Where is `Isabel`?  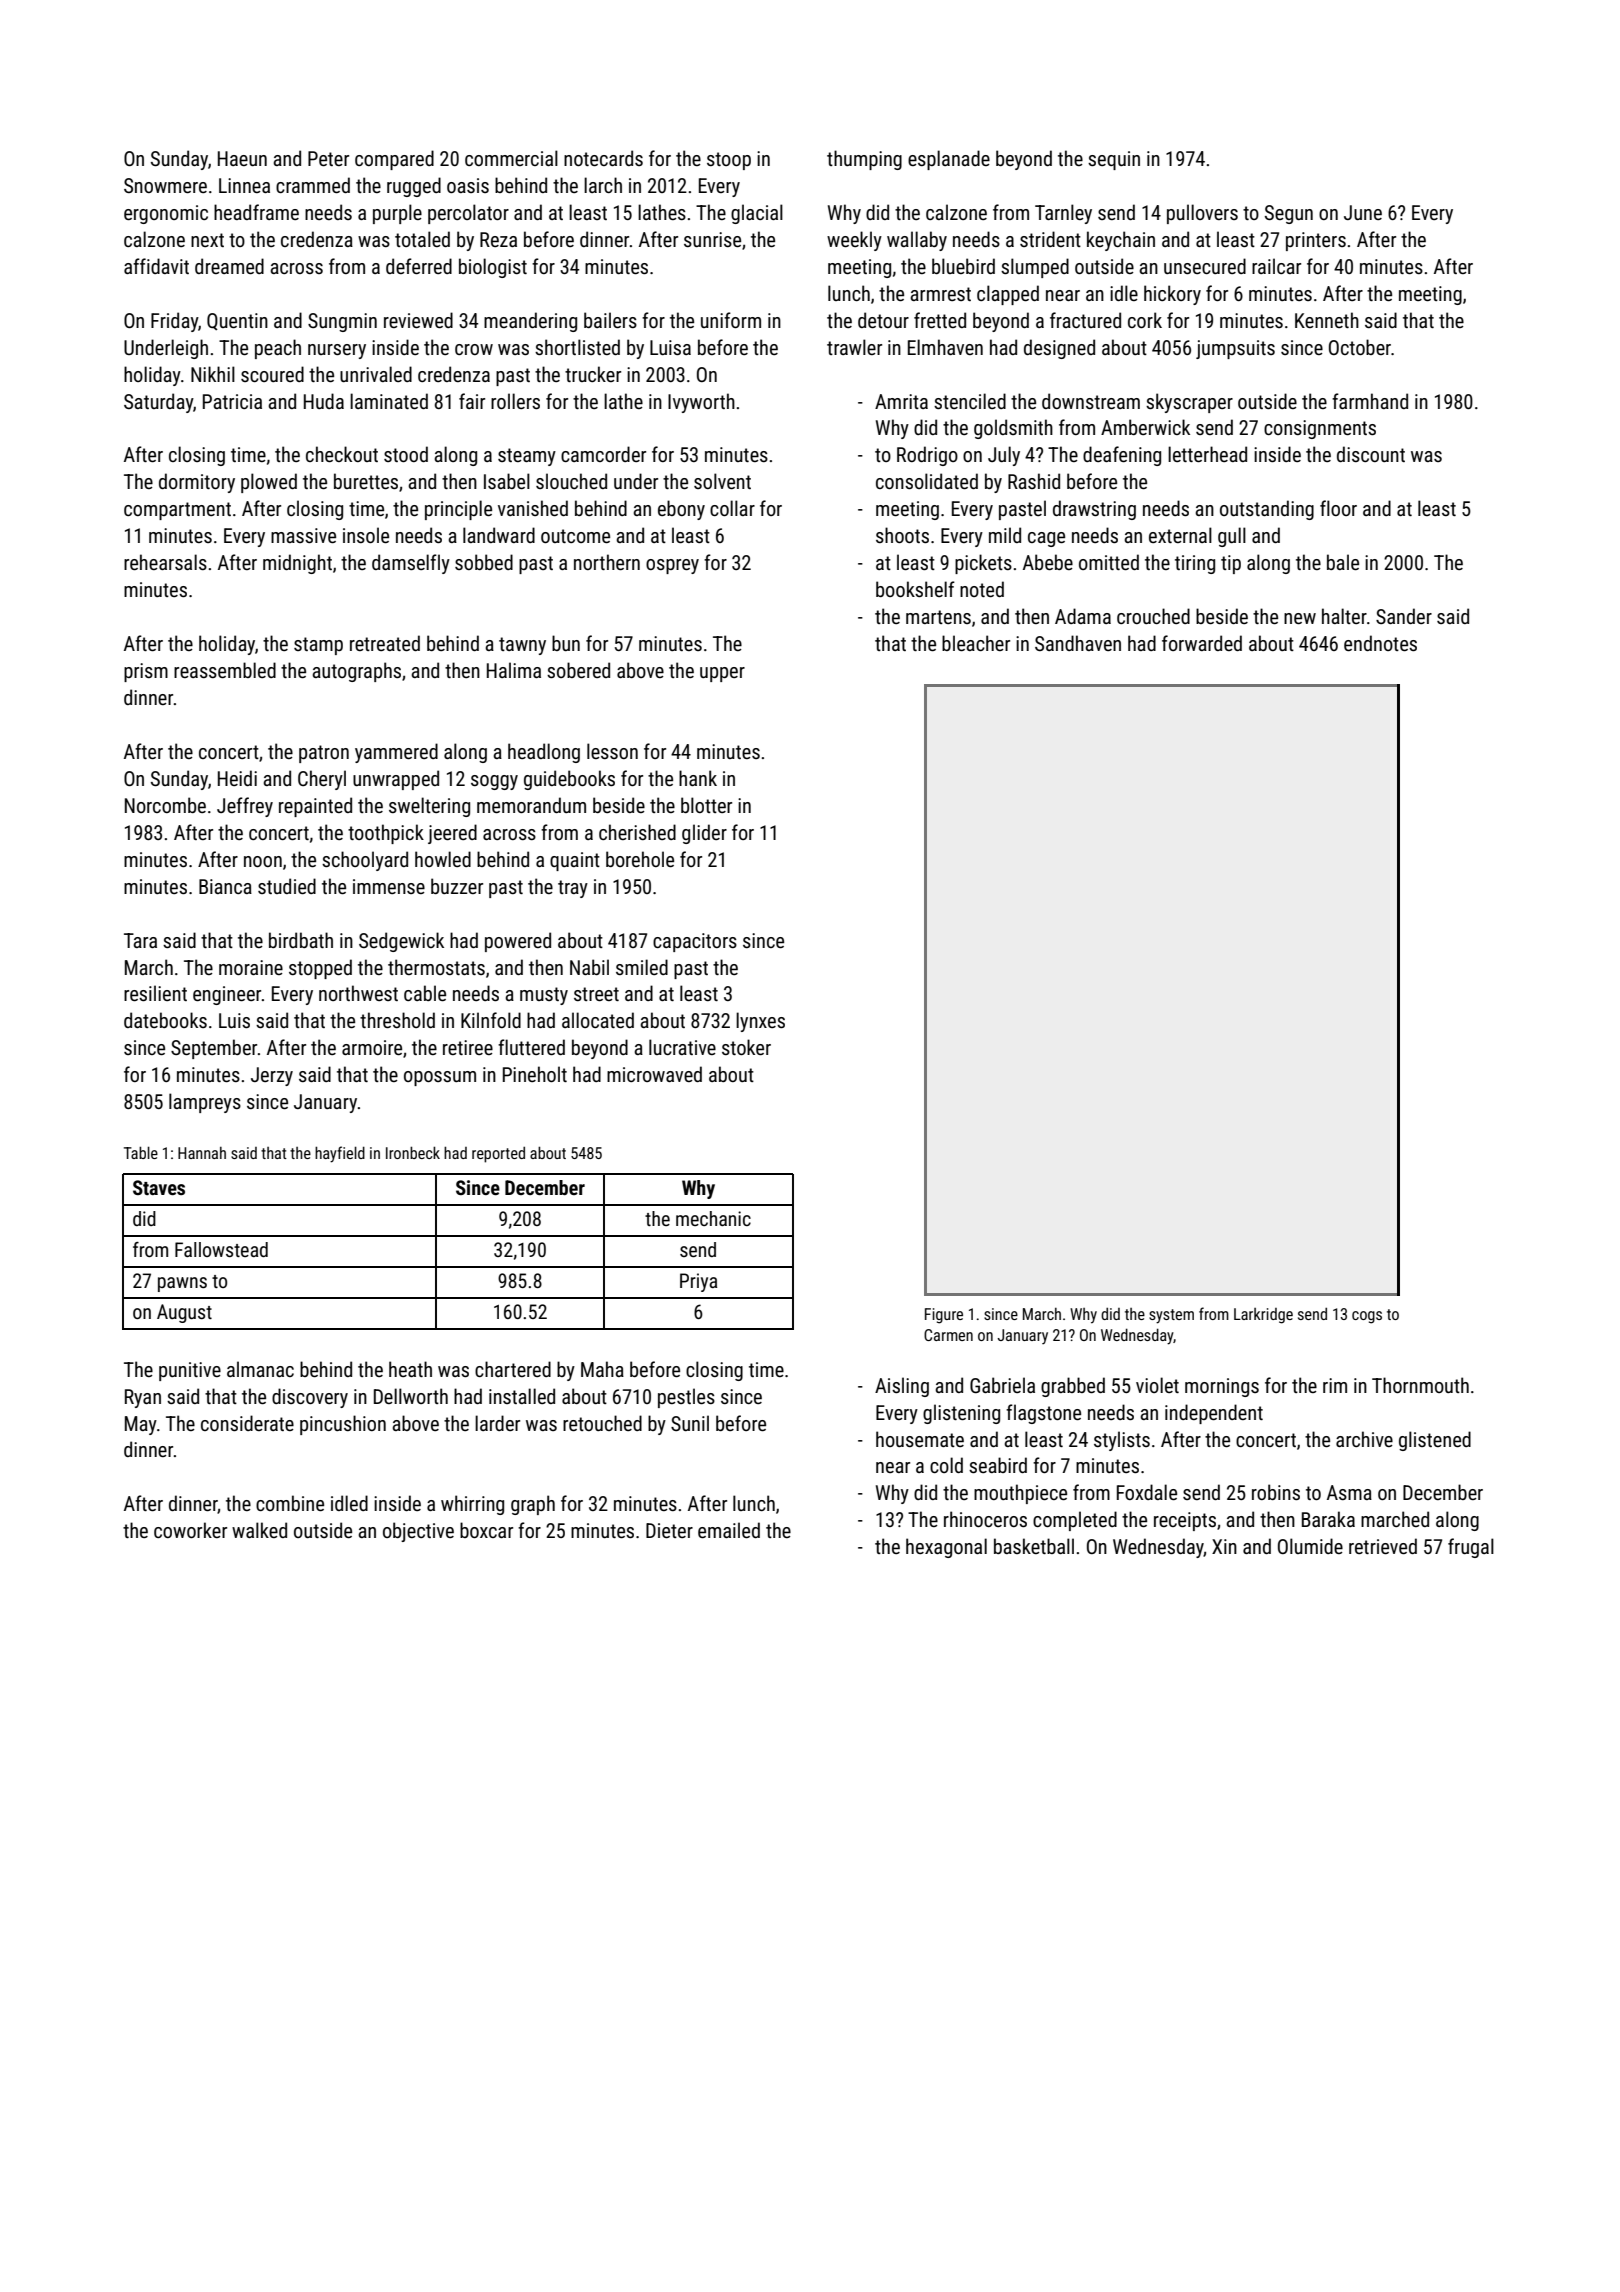 Isabel is located at coordinates (507, 481).
